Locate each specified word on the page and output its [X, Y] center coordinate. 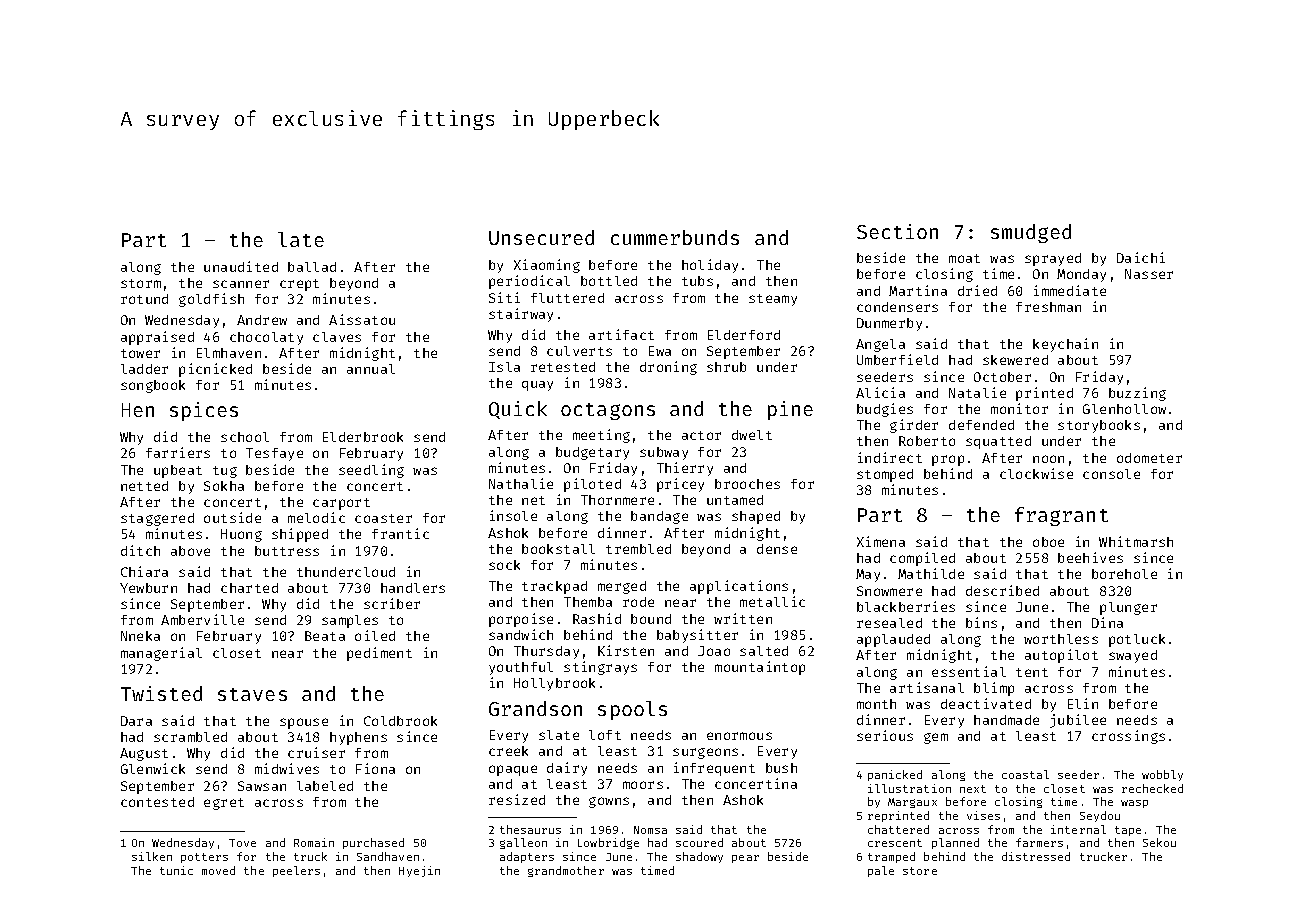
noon [1048, 459]
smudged [1031, 233]
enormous [739, 736]
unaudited [241, 266]
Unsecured [541, 237]
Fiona [375, 768]
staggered [157, 519]
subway [664, 453]
